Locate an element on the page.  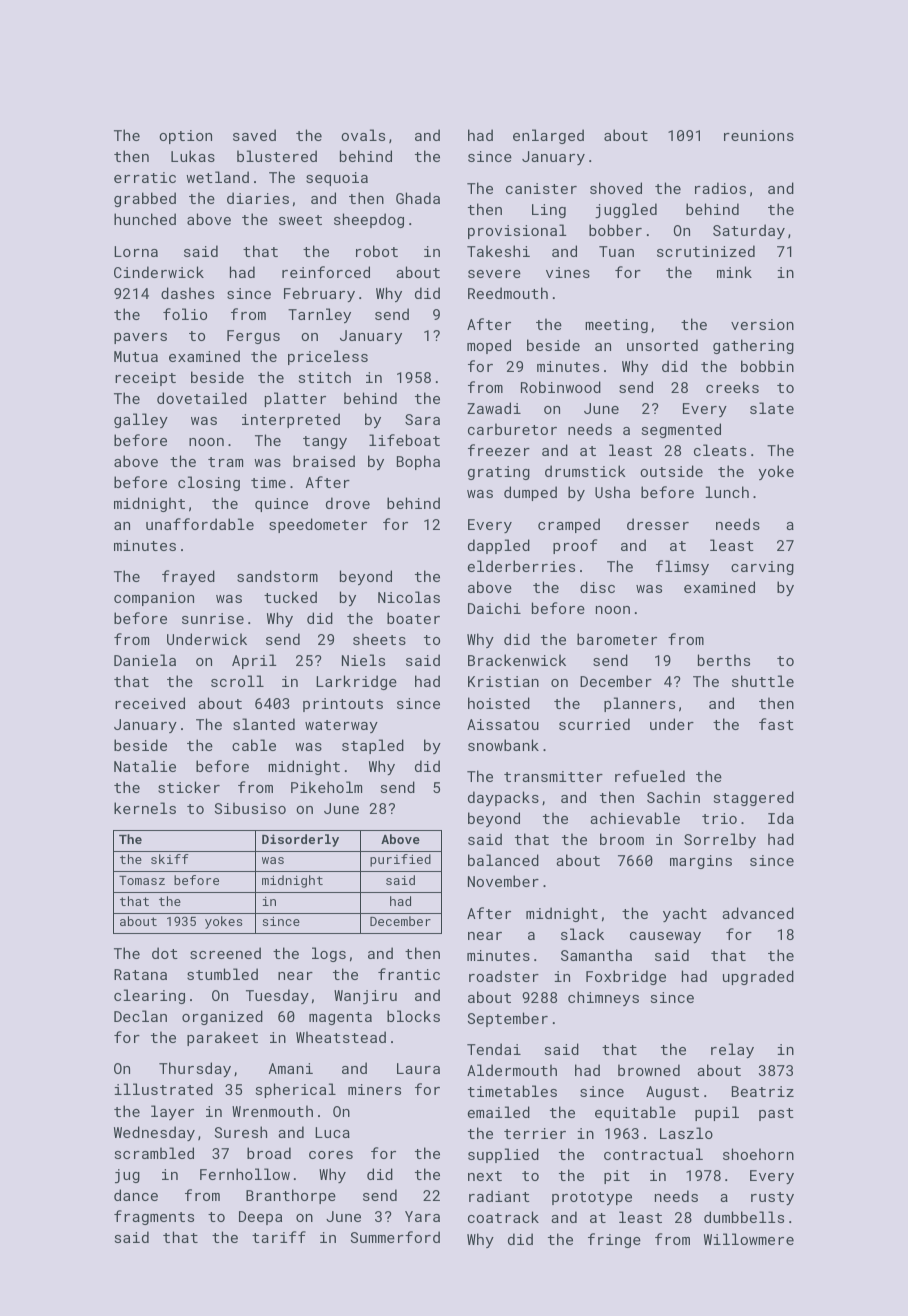
enlarged is located at coordinates (548, 136).
